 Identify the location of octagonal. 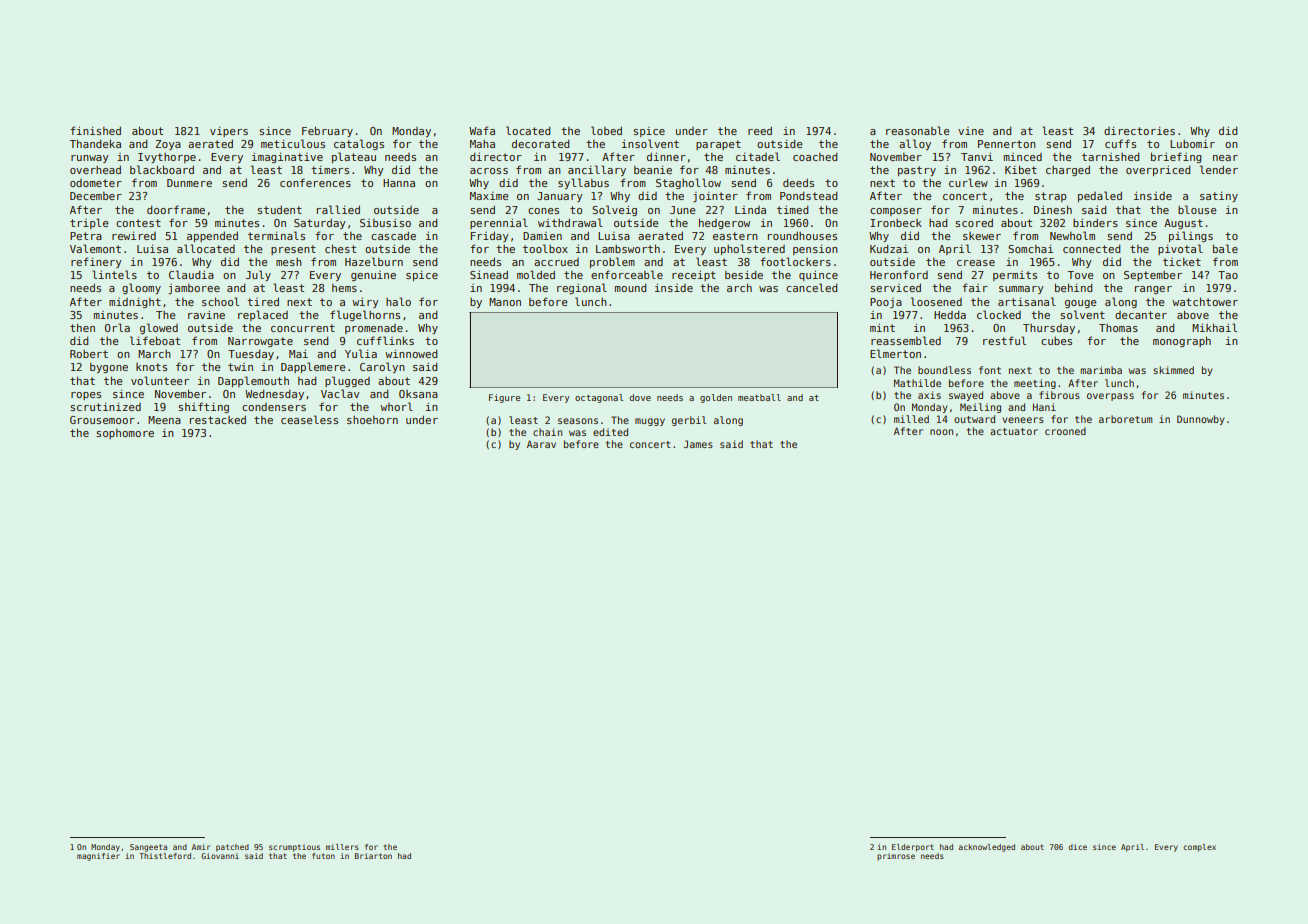
(599, 398).
